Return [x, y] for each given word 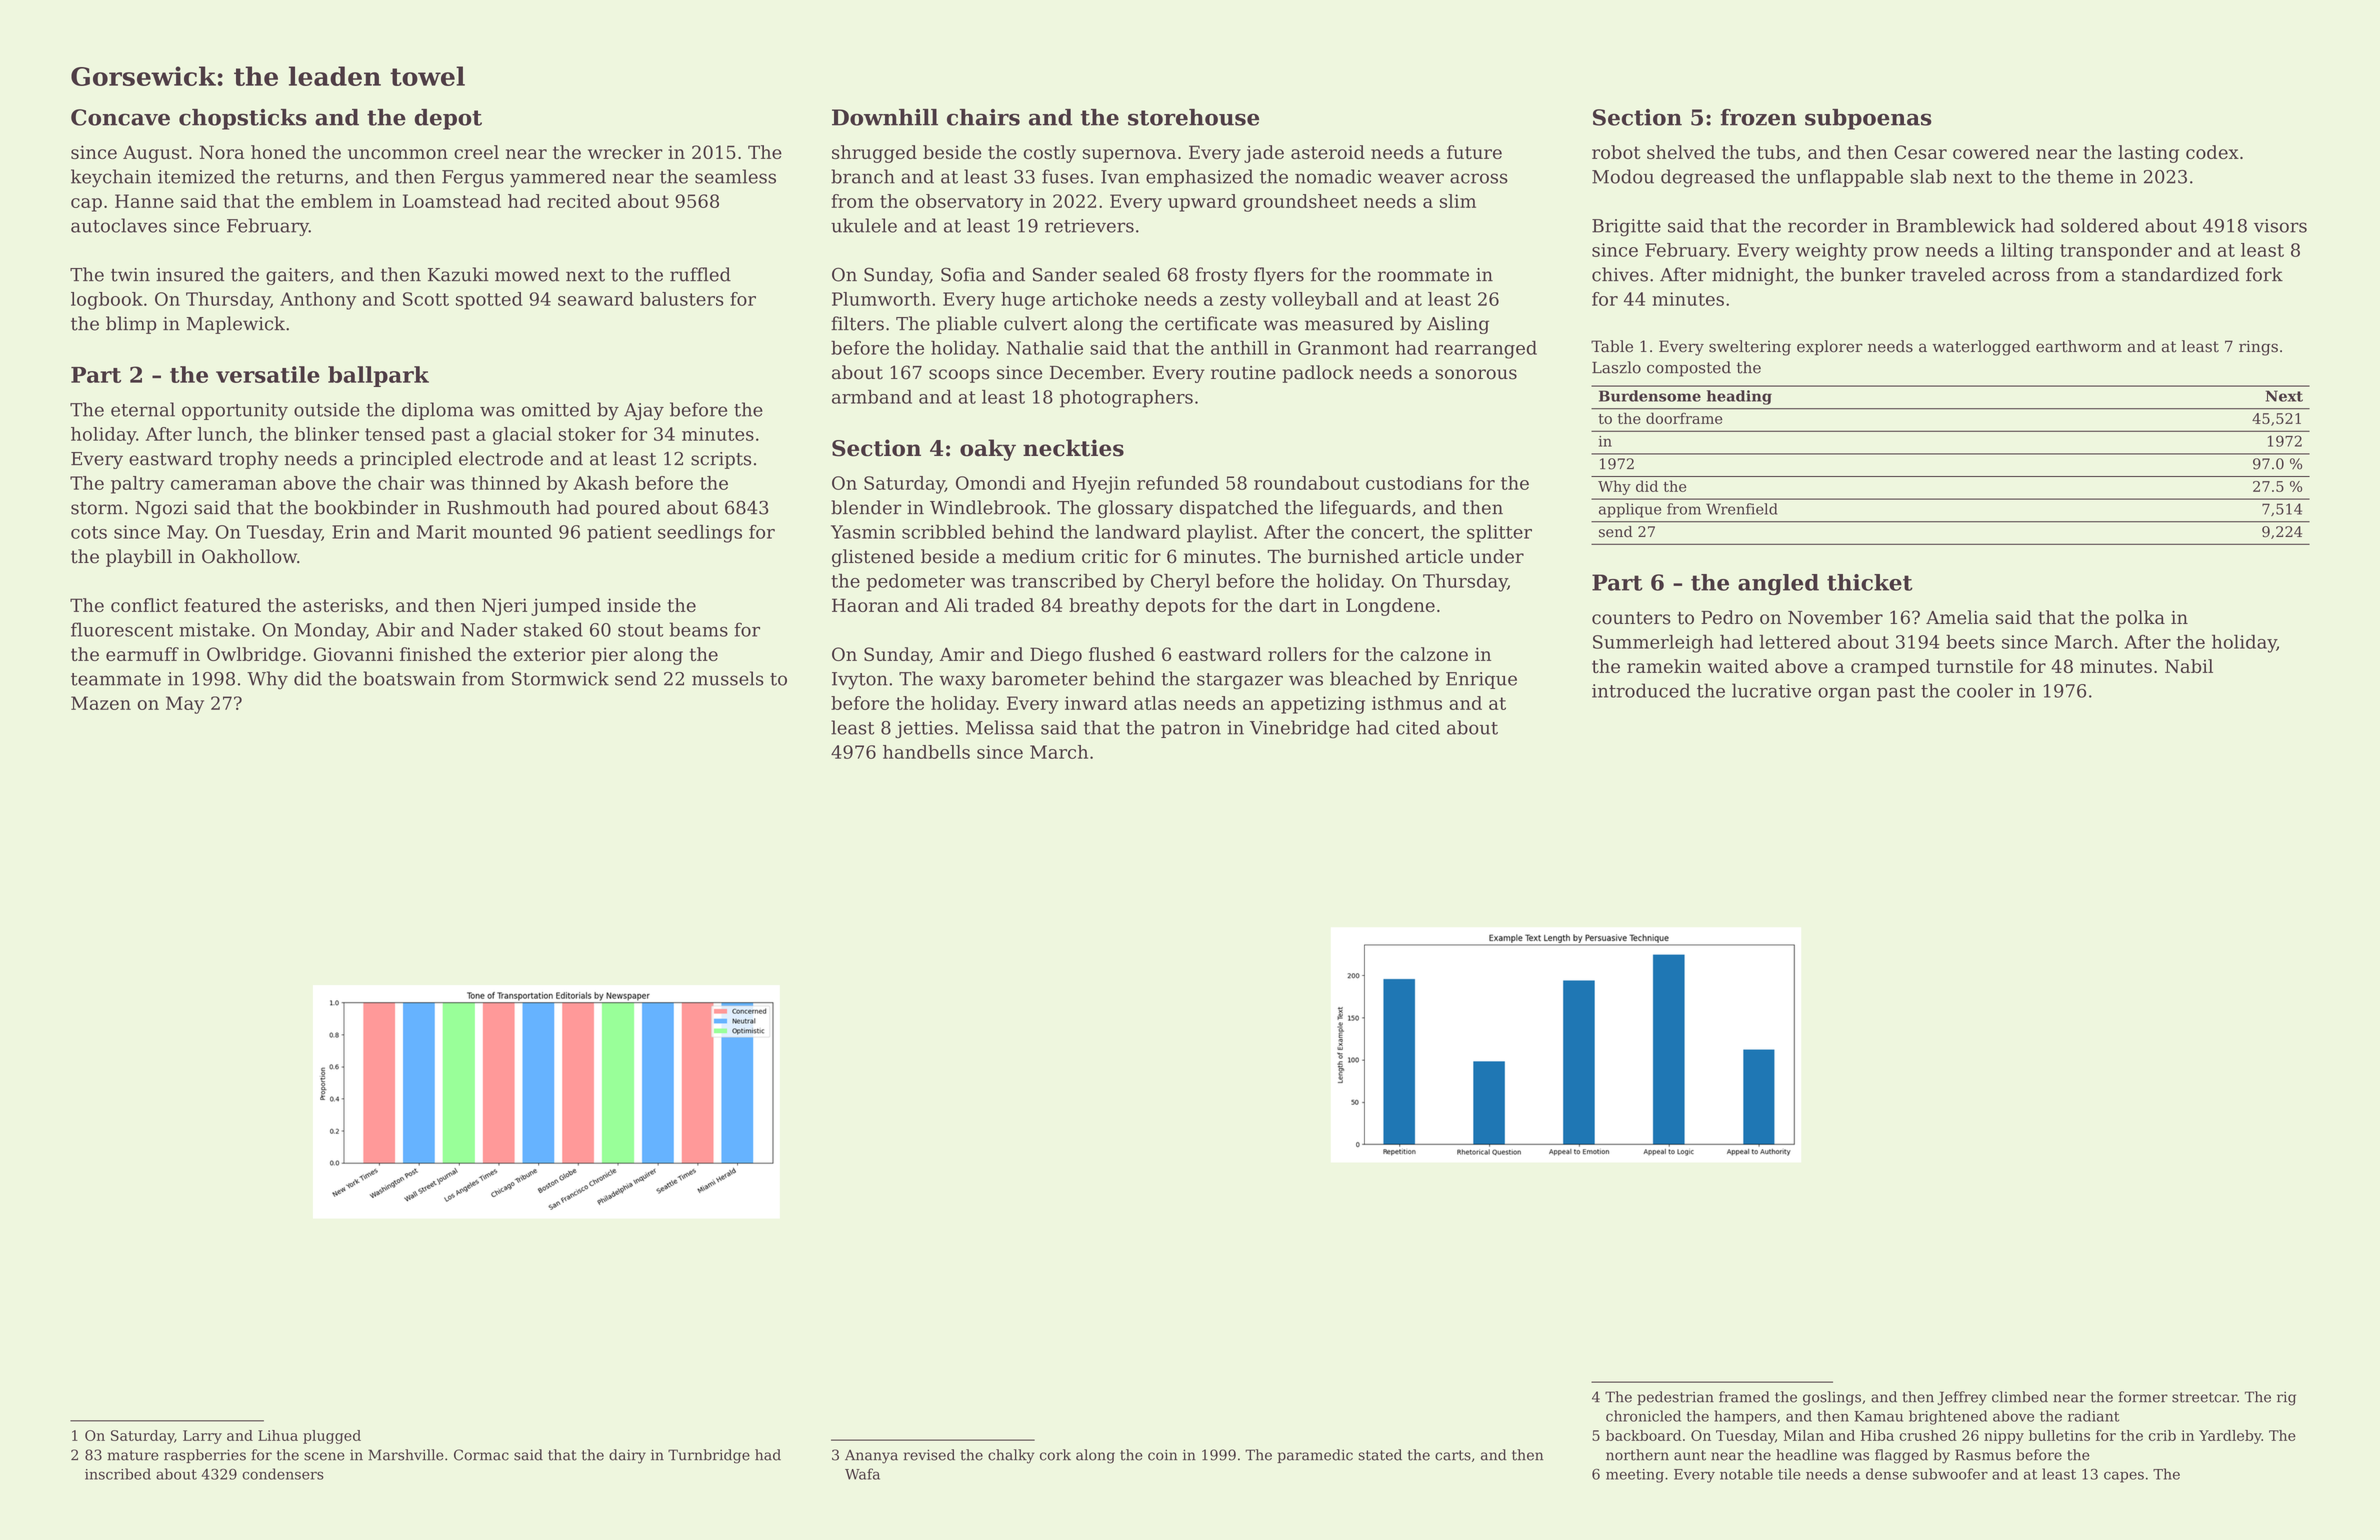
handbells [926, 752]
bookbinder [366, 507]
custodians [1414, 483]
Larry [202, 1437]
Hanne [144, 201]
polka [2140, 619]
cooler [1985, 690]
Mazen [101, 703]
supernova [1129, 156]
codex [2212, 152]
